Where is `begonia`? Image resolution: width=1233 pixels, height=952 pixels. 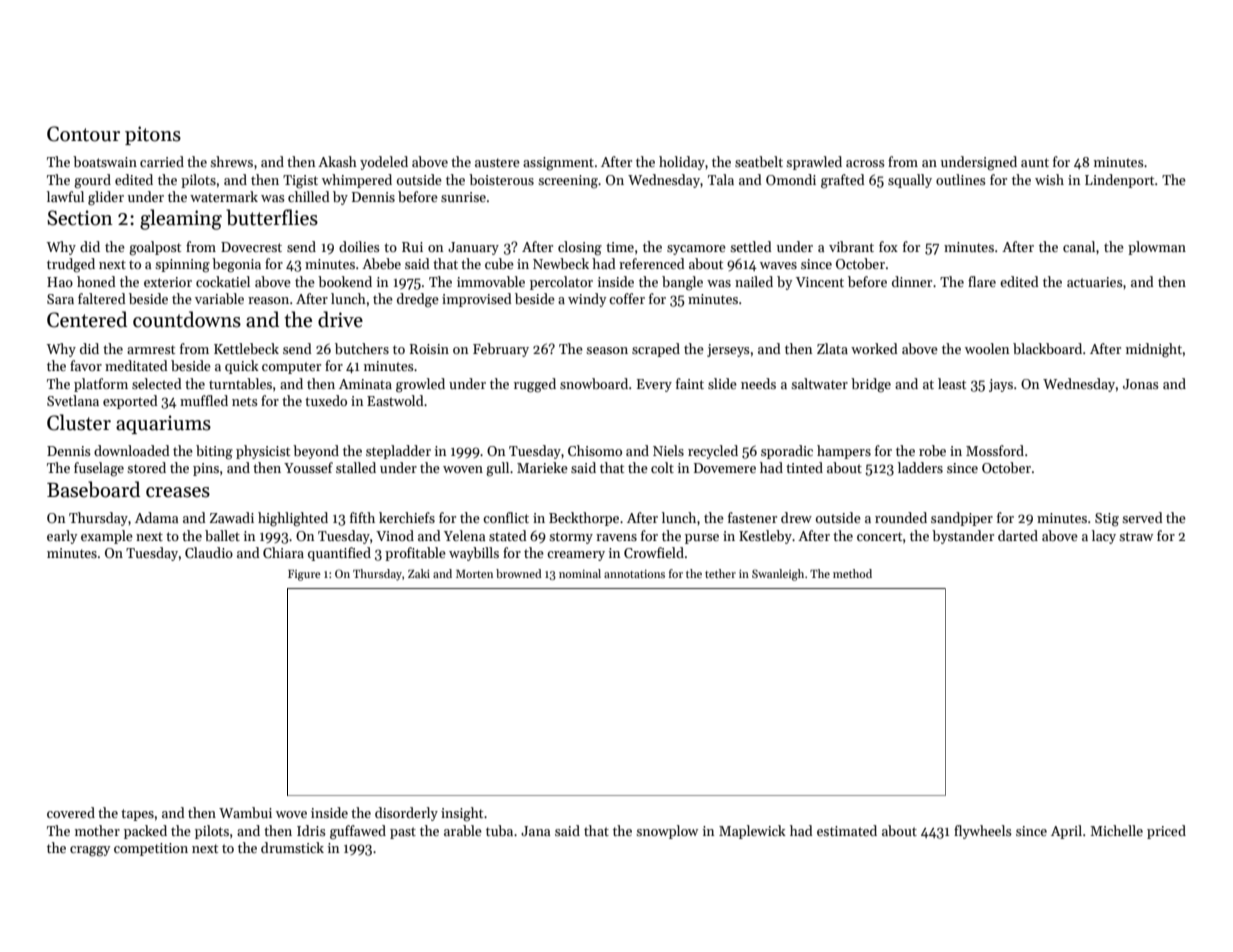
begonia is located at coordinates (236, 265).
